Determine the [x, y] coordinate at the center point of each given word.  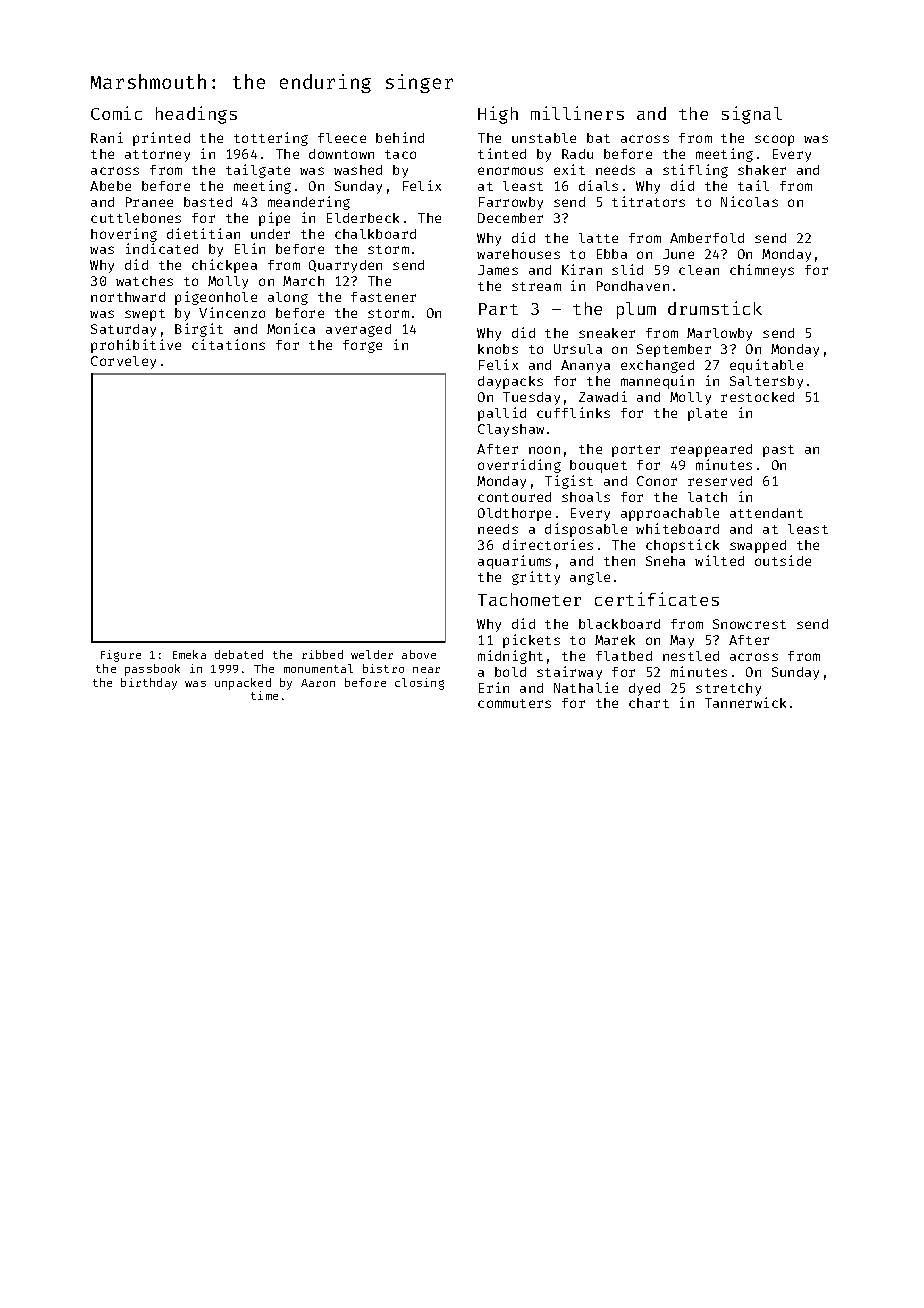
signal [752, 115]
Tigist [569, 482]
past [778, 451]
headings [196, 115]
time [264, 695]
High [498, 115]
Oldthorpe [514, 514]
